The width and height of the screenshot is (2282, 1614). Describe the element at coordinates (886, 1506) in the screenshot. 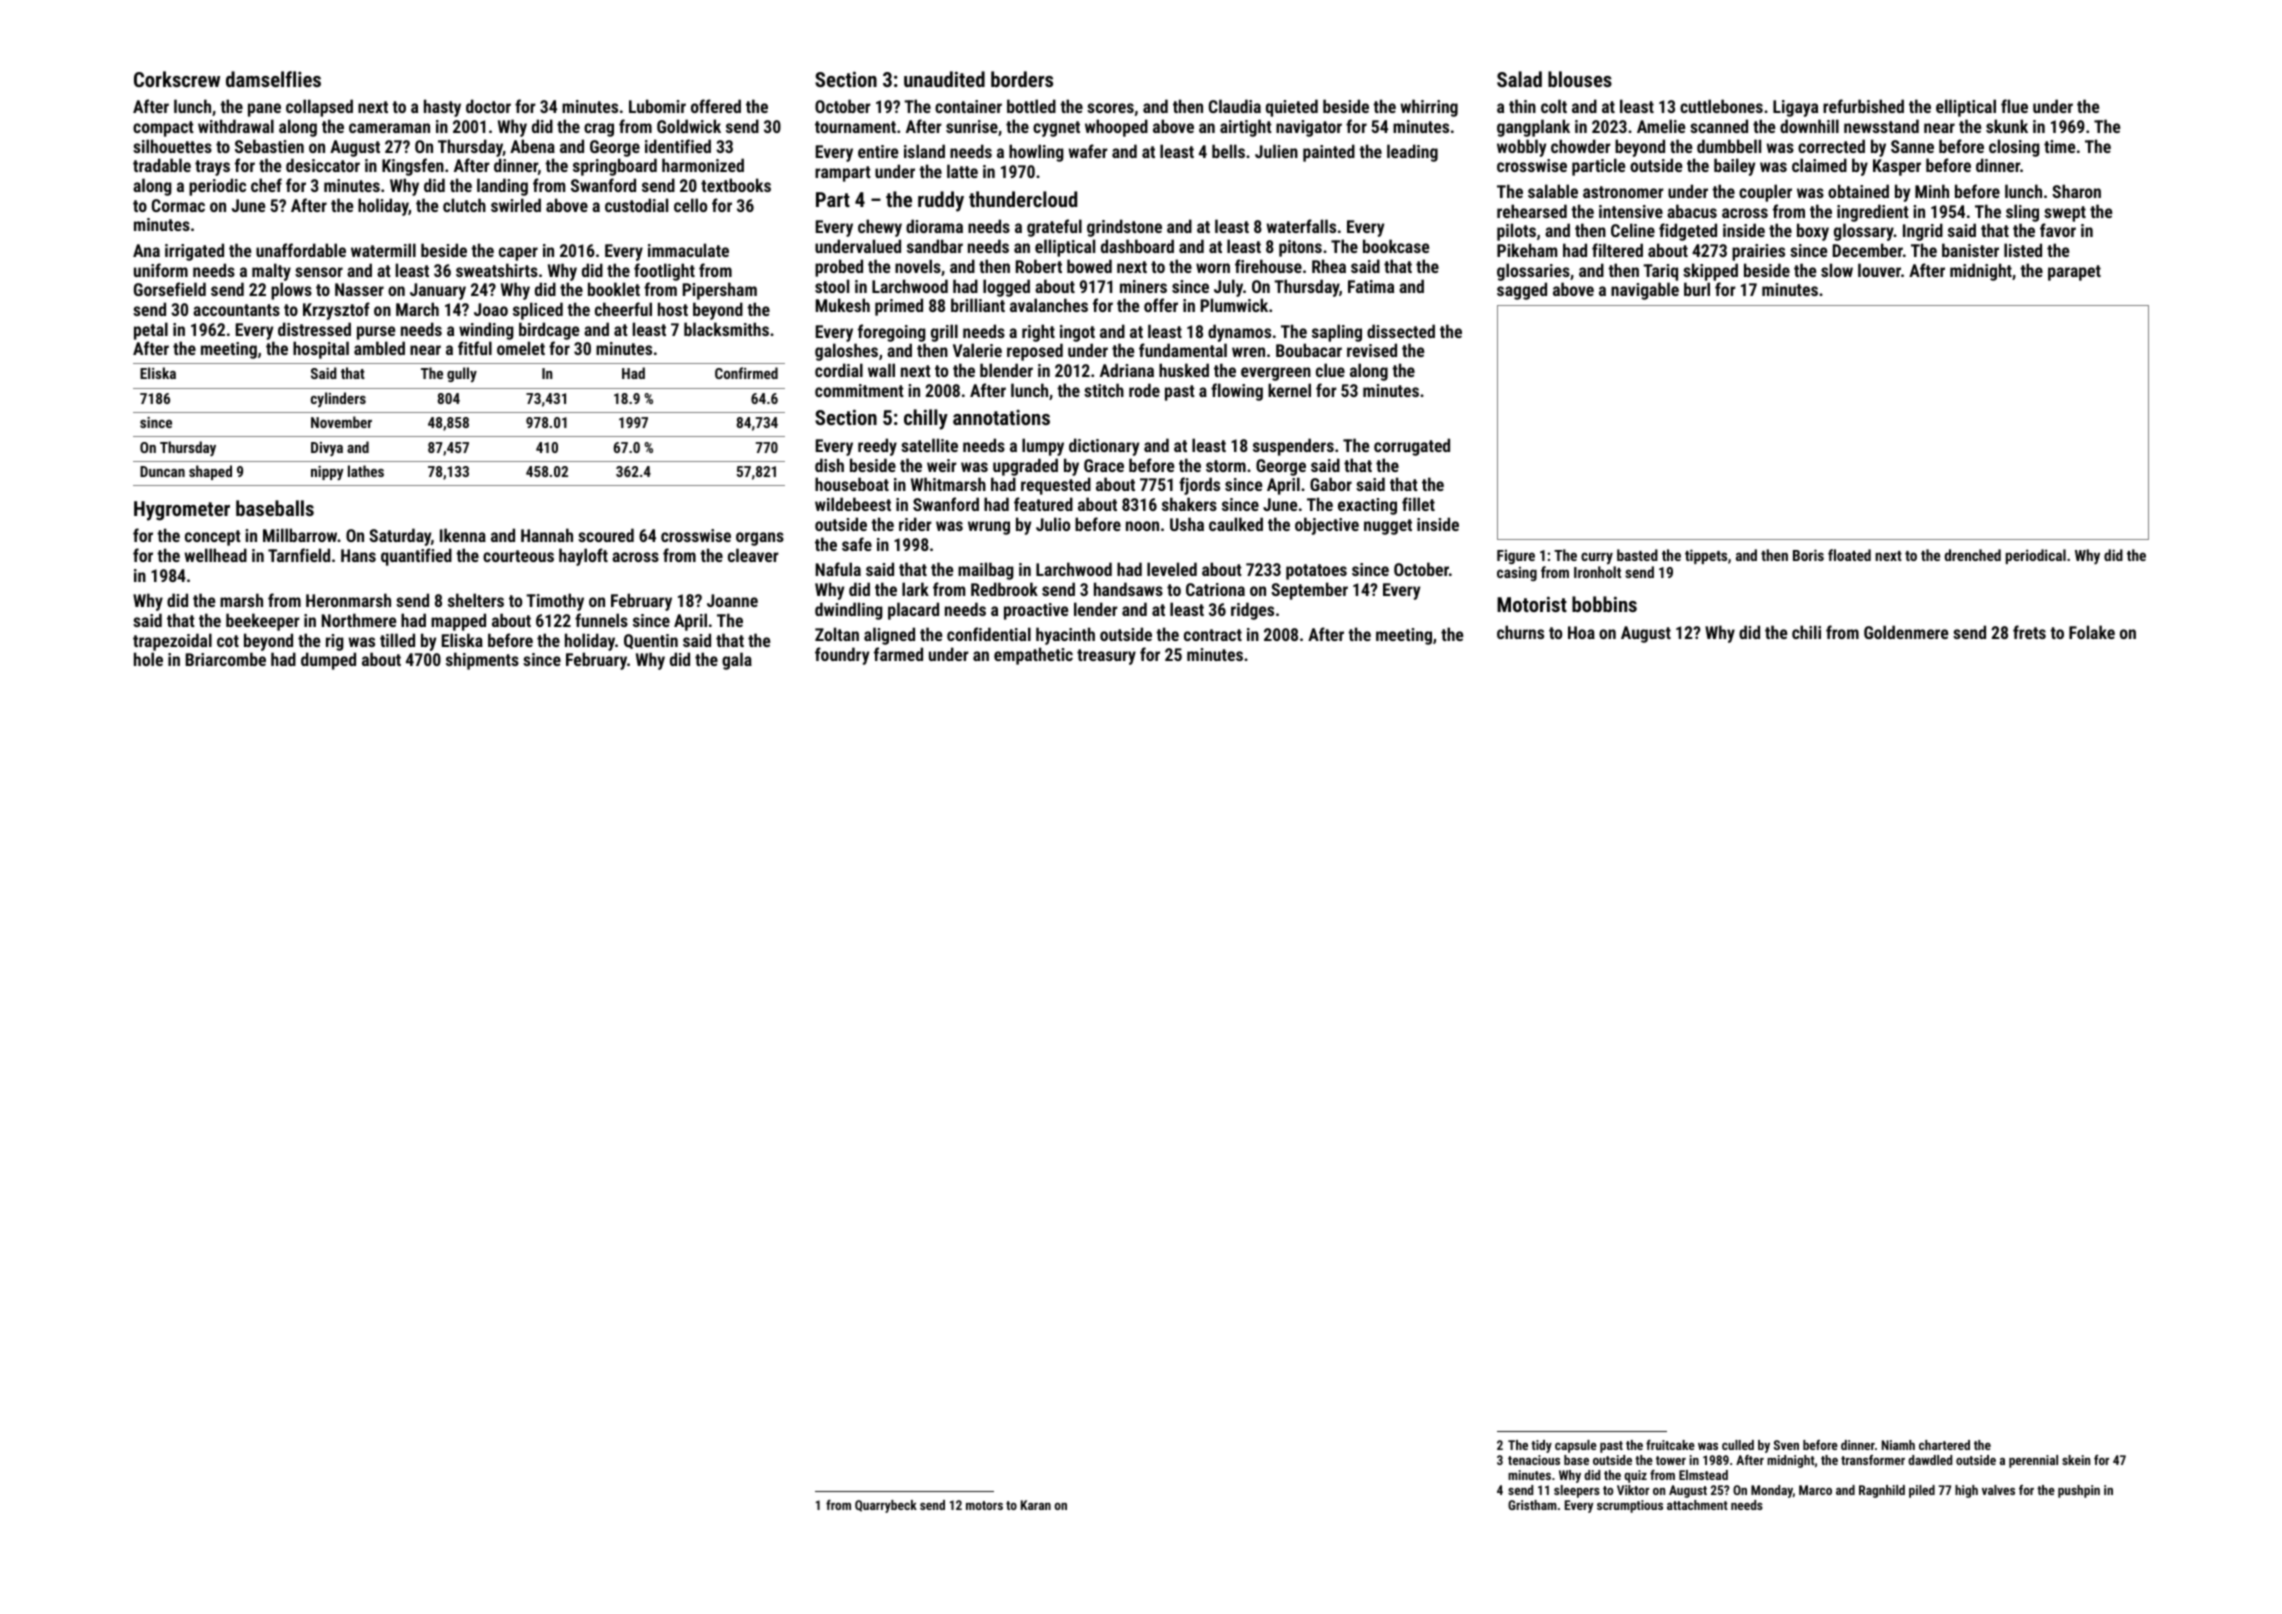

I see `Quarrybeck` at that location.
